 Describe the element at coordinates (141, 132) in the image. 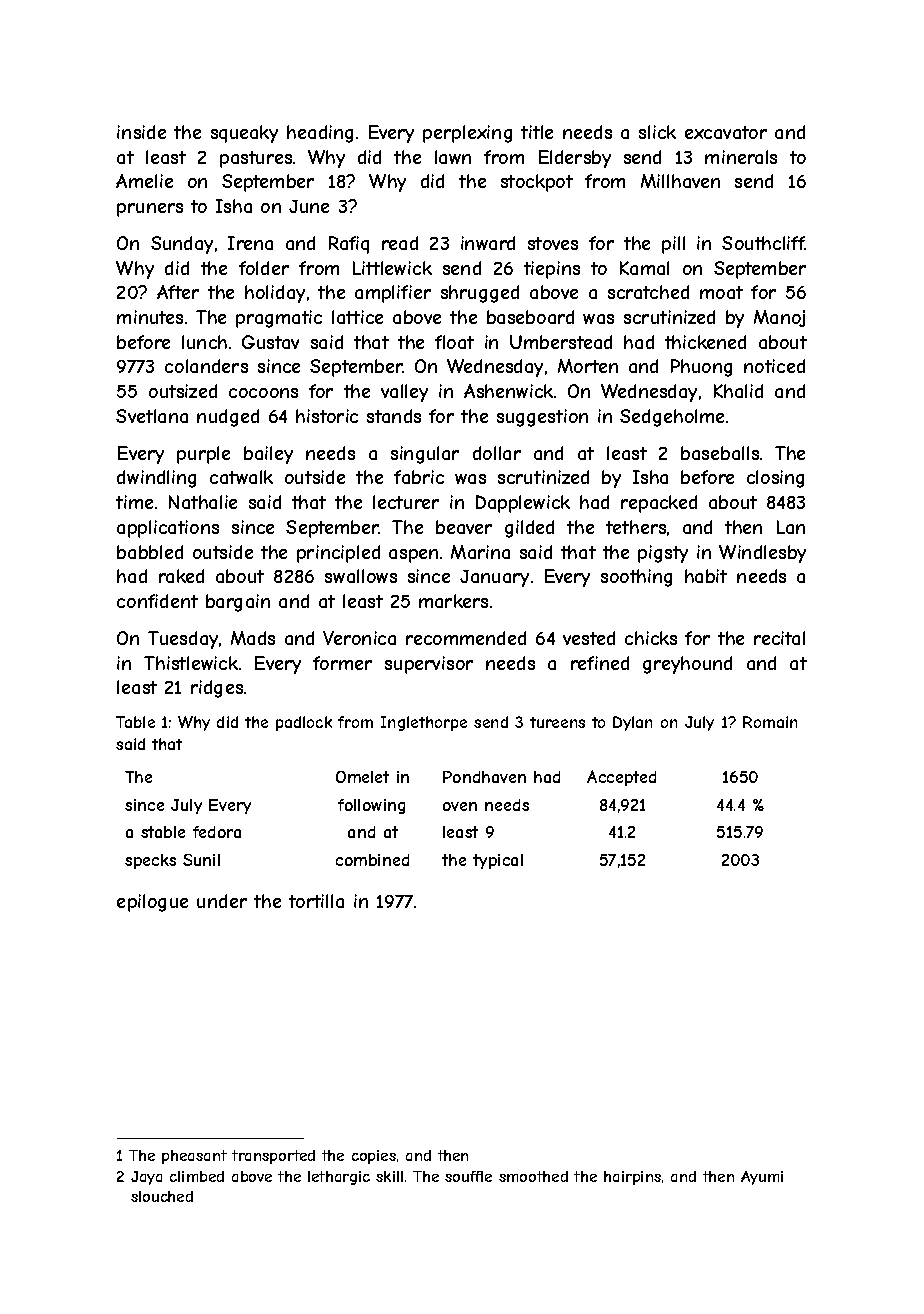

I see `inside` at that location.
